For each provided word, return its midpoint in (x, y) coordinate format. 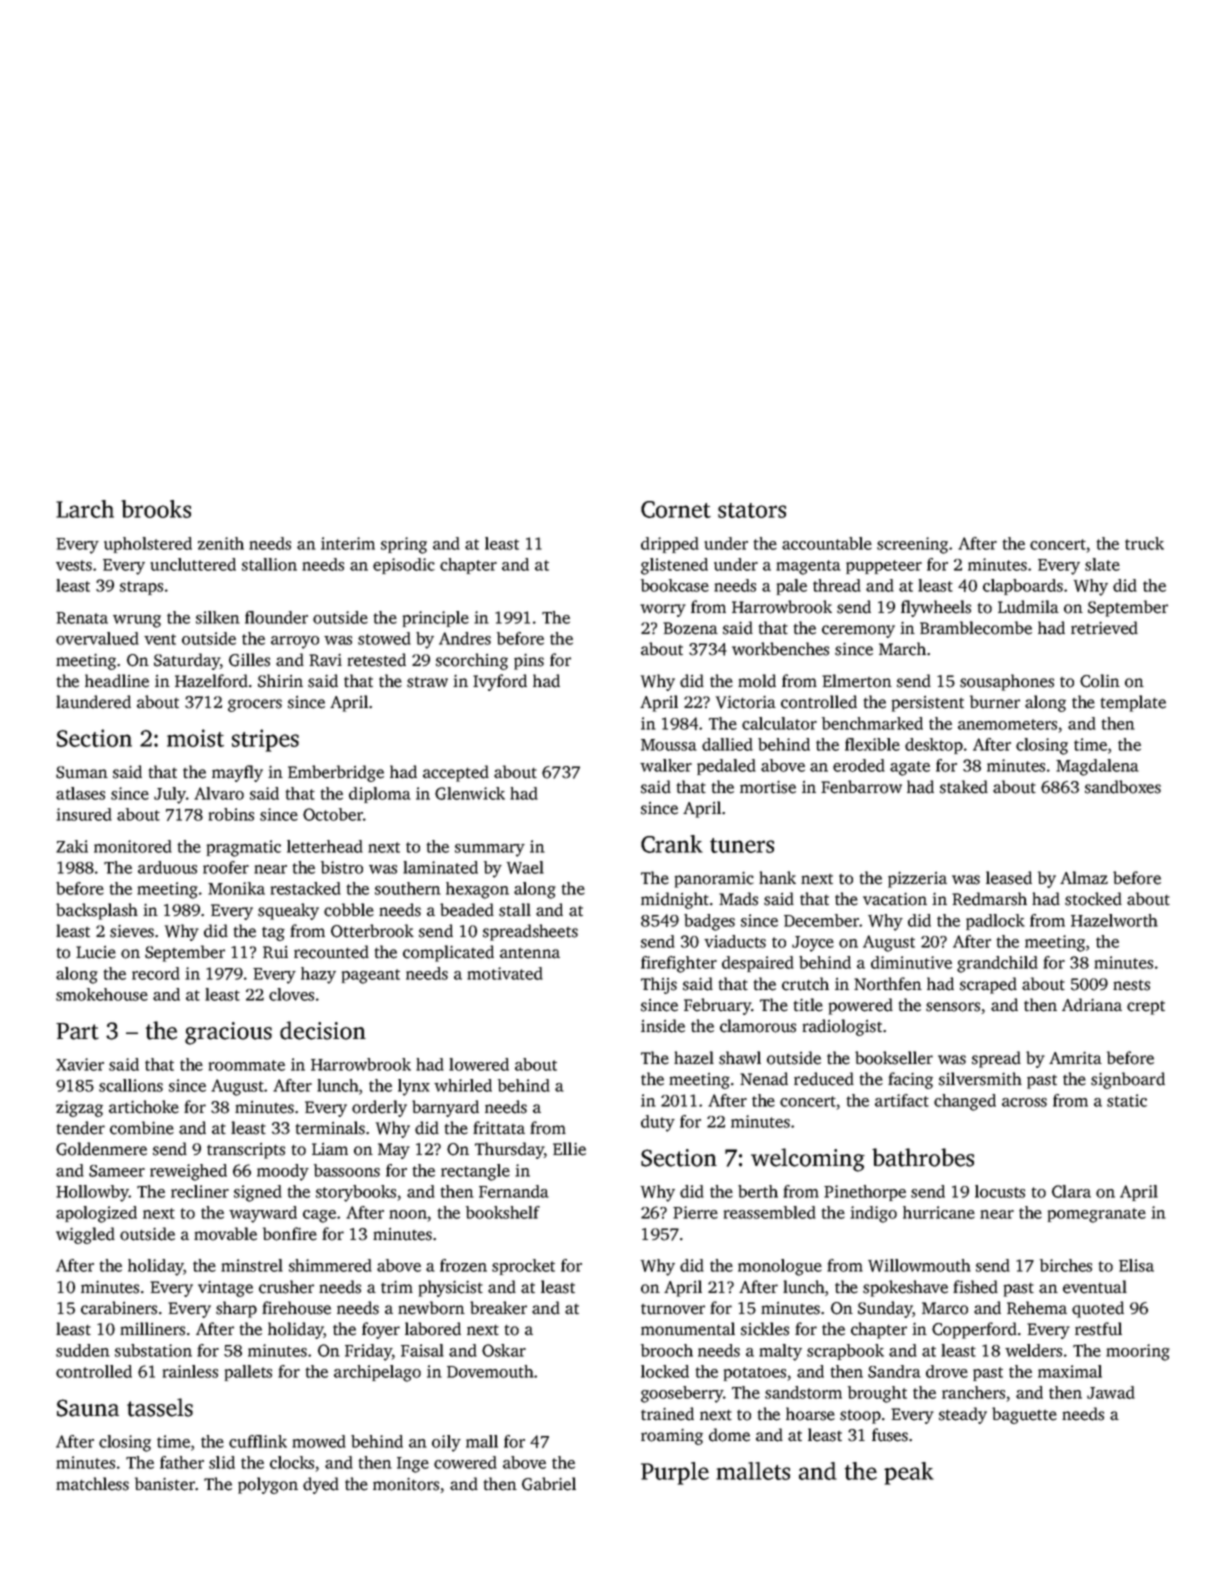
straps (141, 588)
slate (1102, 564)
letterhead (325, 846)
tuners (742, 845)
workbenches (780, 649)
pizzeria (917, 880)
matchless (92, 1484)
